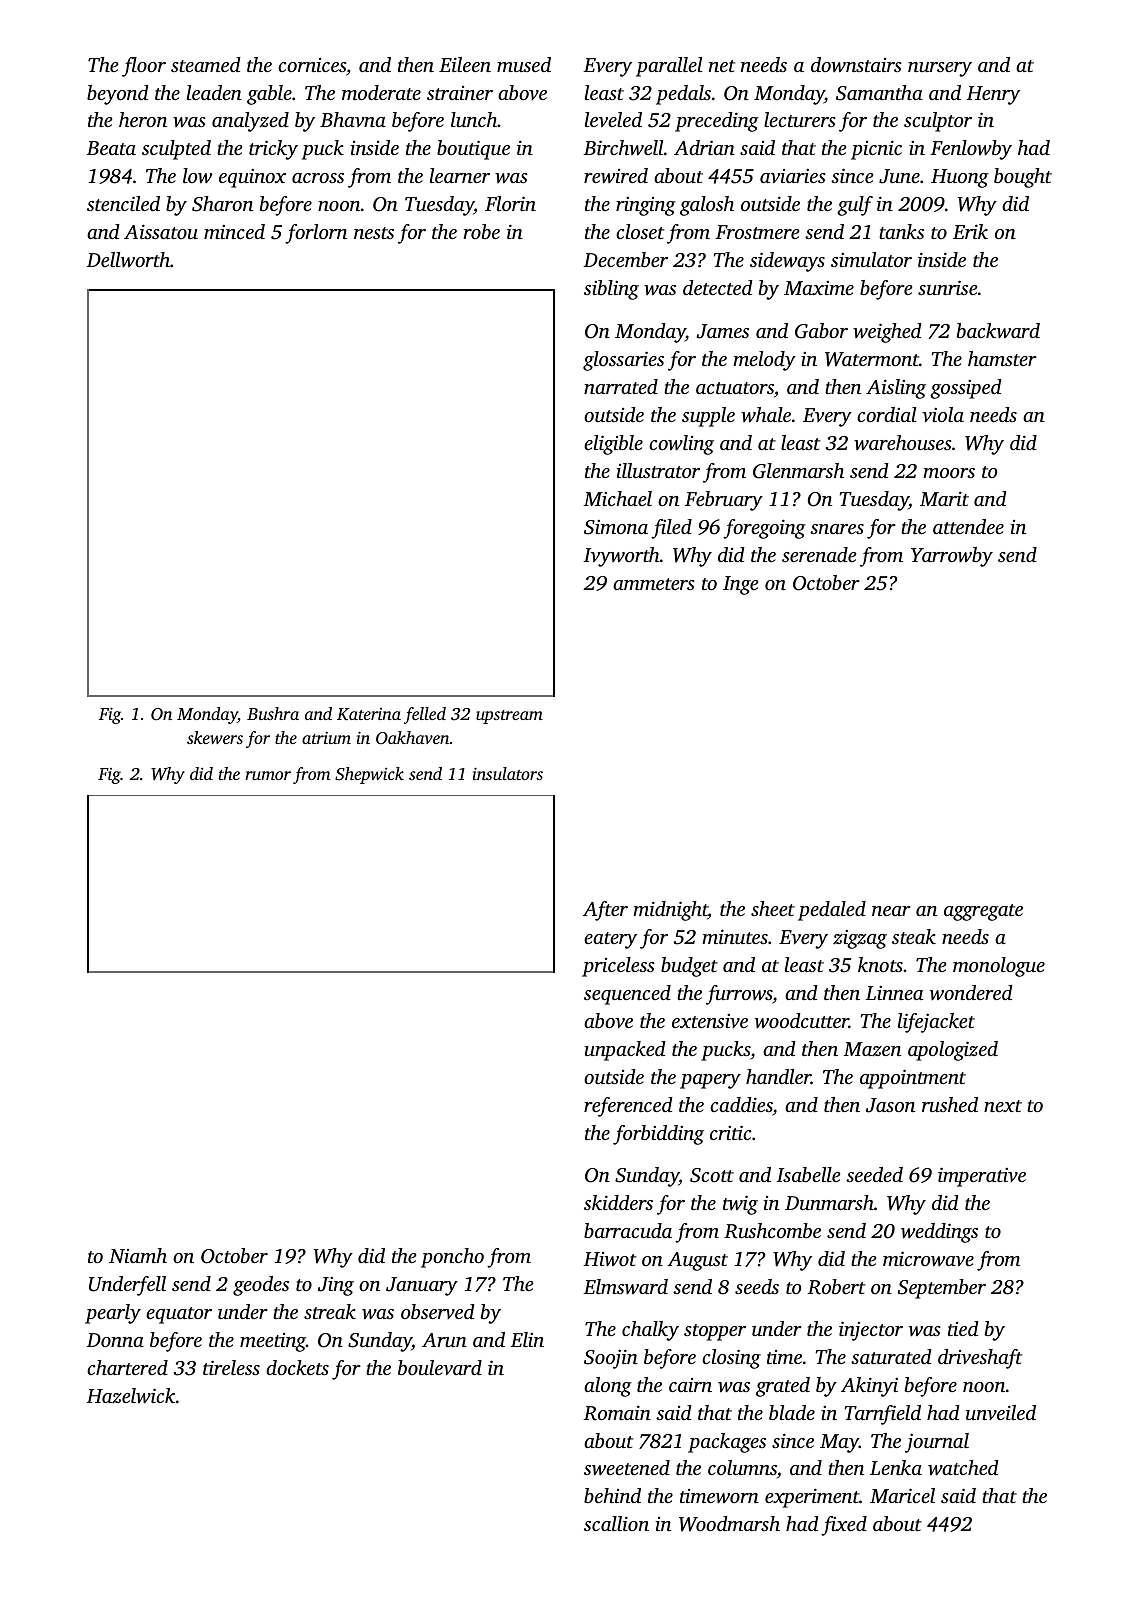 Image resolution: width=1139 pixels, height=1610 pixels. What do you see at coordinates (891, 911) in the document?
I see `near` at bounding box center [891, 911].
